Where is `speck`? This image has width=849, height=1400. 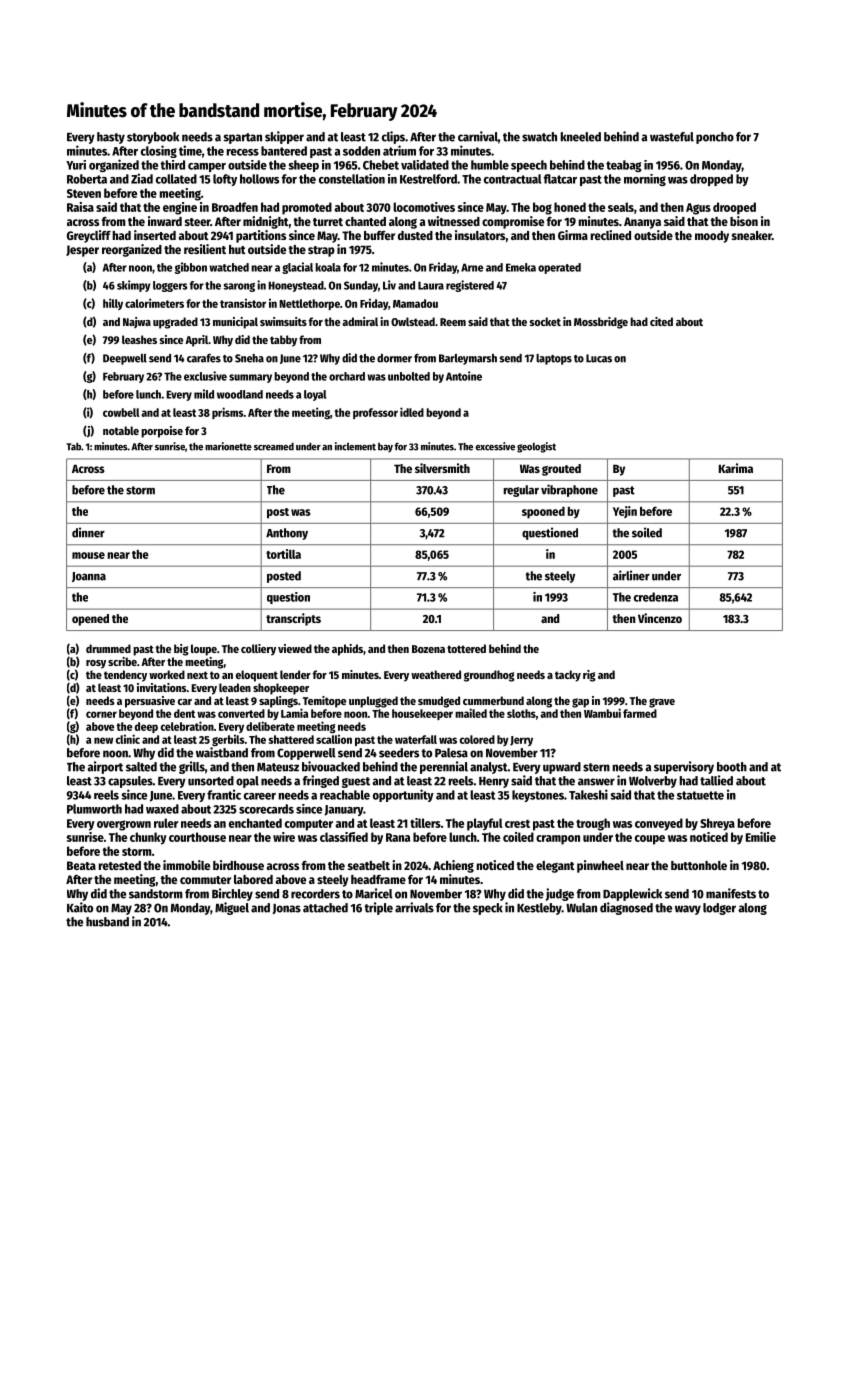 speck is located at coordinates (488, 909).
